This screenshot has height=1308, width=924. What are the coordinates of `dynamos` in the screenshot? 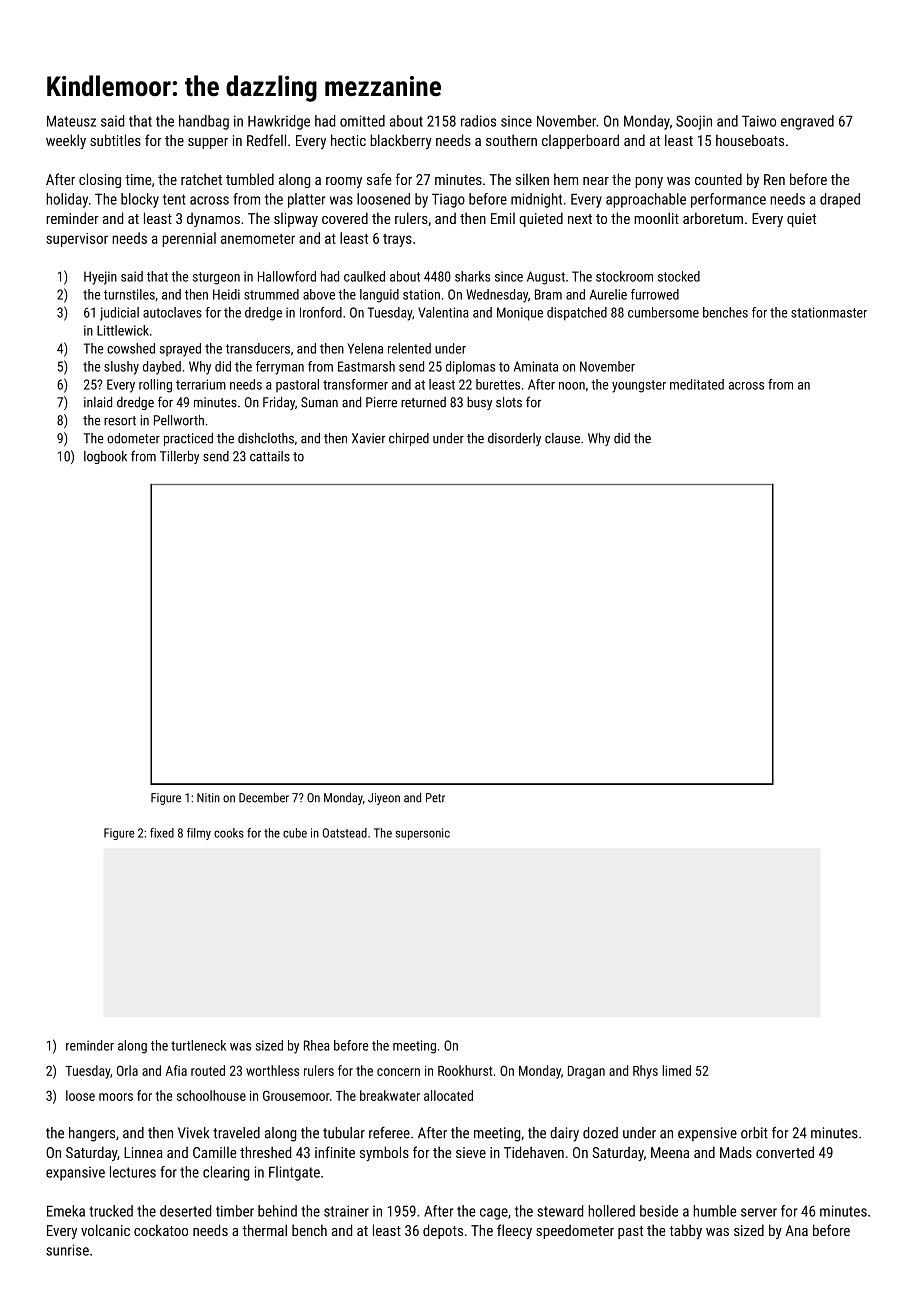 It's located at (213, 219).
